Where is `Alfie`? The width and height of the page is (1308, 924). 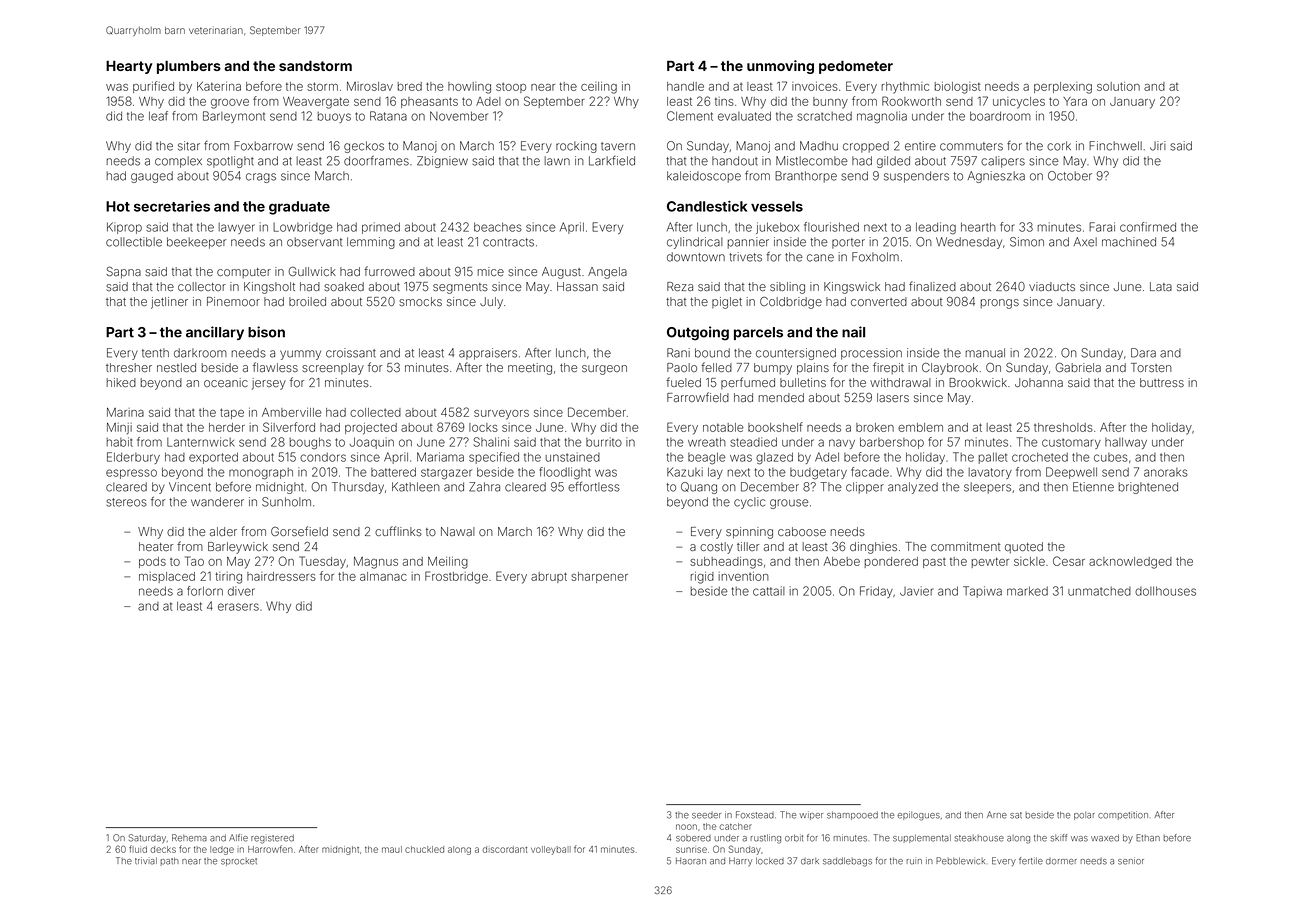 Alfie is located at coordinates (238, 838).
